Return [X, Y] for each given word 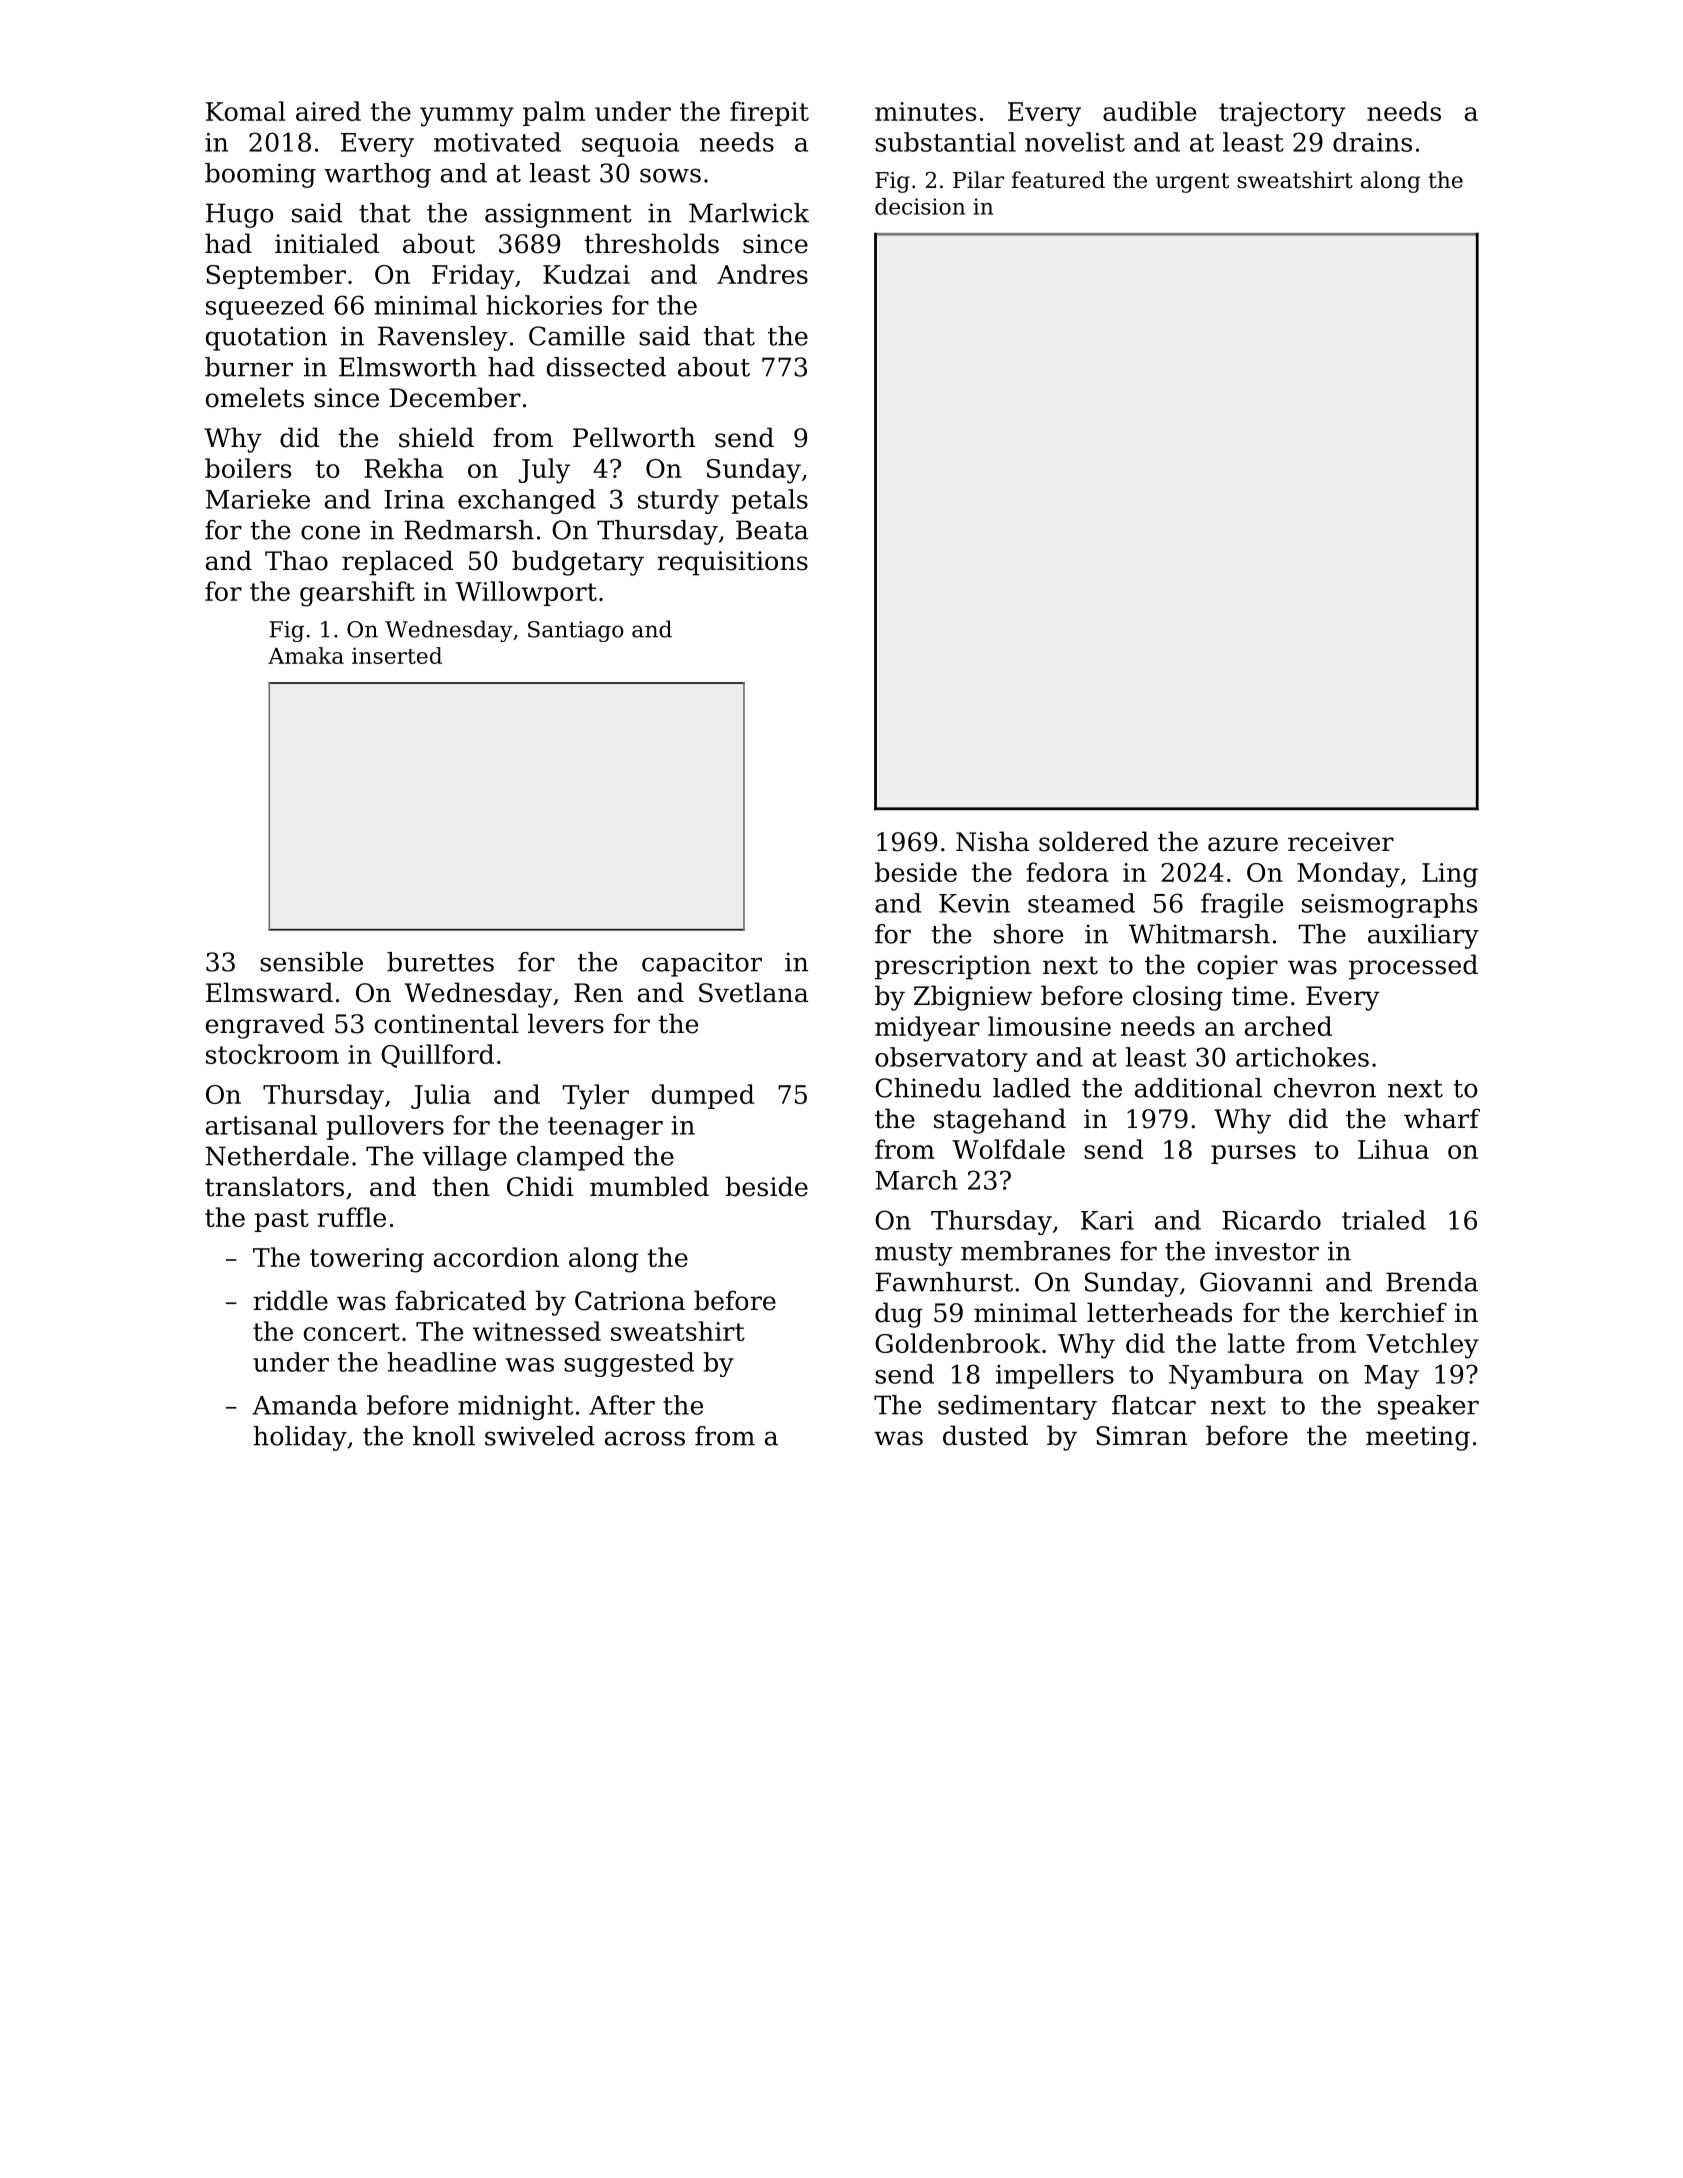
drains [1372, 142]
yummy [467, 117]
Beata [772, 530]
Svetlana [753, 992]
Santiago [576, 631]
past [281, 1220]
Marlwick [749, 213]
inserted [397, 655]
